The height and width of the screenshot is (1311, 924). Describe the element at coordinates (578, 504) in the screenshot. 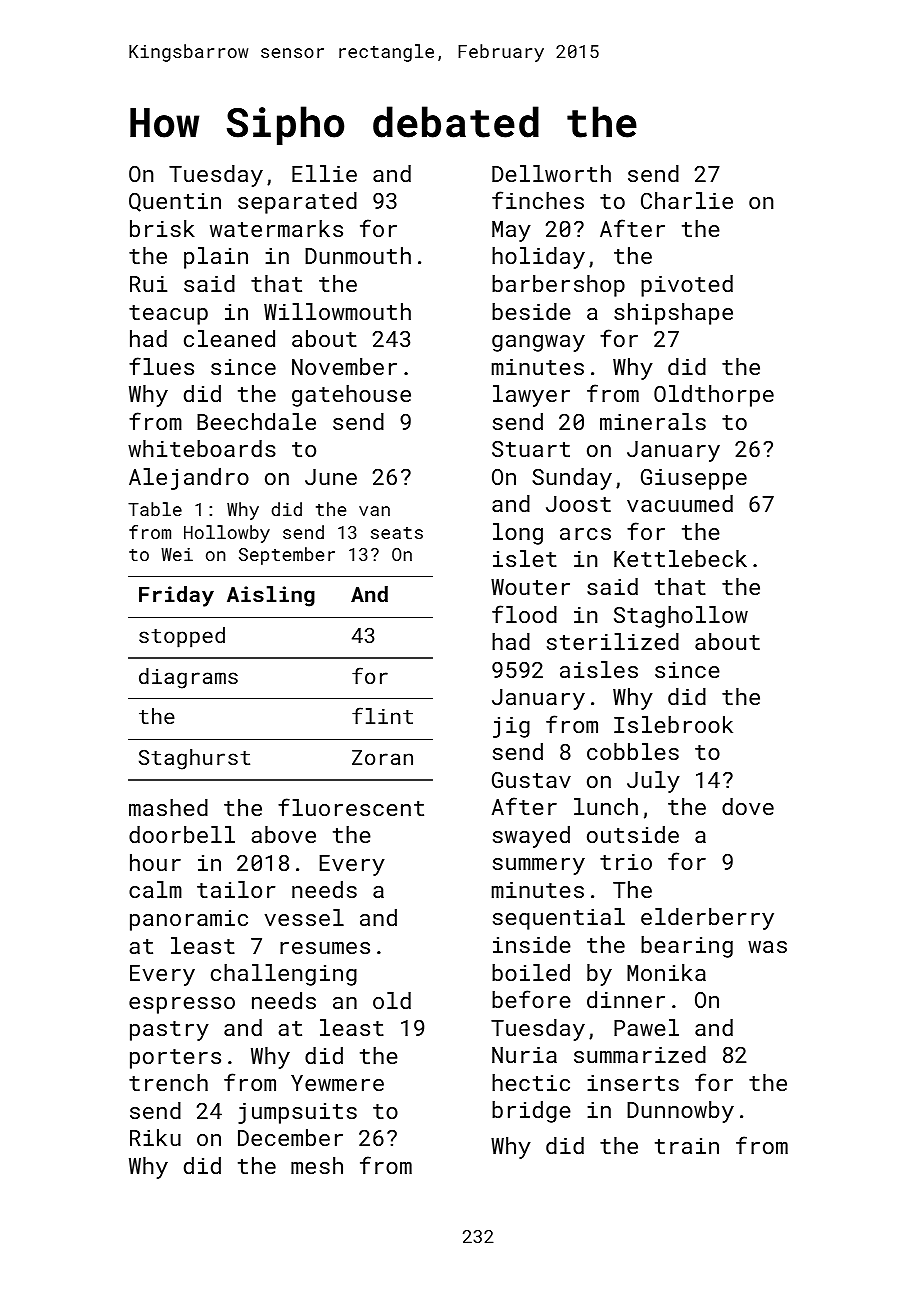

I see `Joost` at that location.
